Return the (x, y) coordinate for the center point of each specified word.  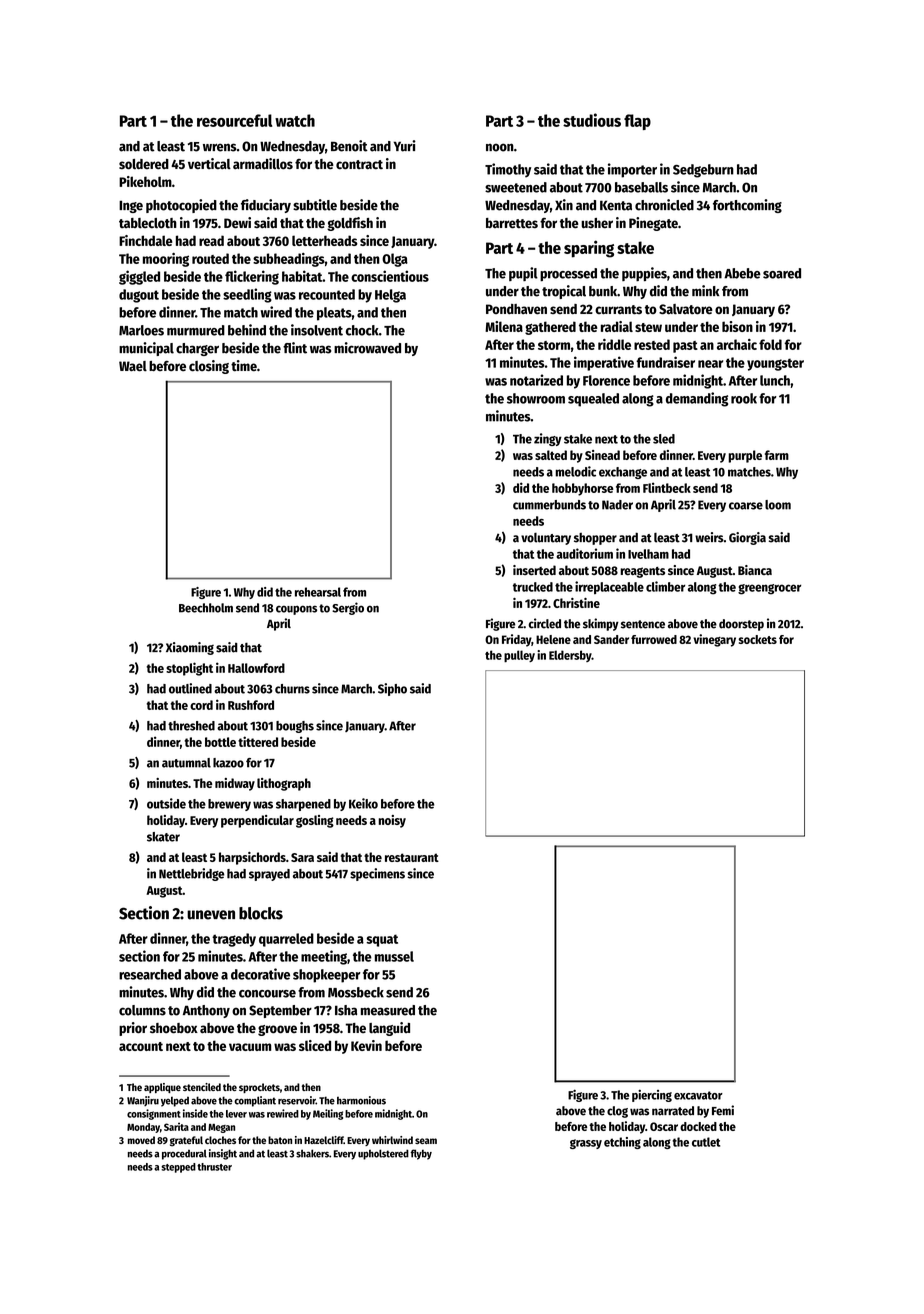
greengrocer (769, 589)
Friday (516, 640)
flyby (421, 1154)
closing (209, 367)
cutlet (706, 1142)
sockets (757, 639)
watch (295, 120)
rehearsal (318, 592)
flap (637, 122)
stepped (178, 1168)
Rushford (251, 705)
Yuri (404, 146)
